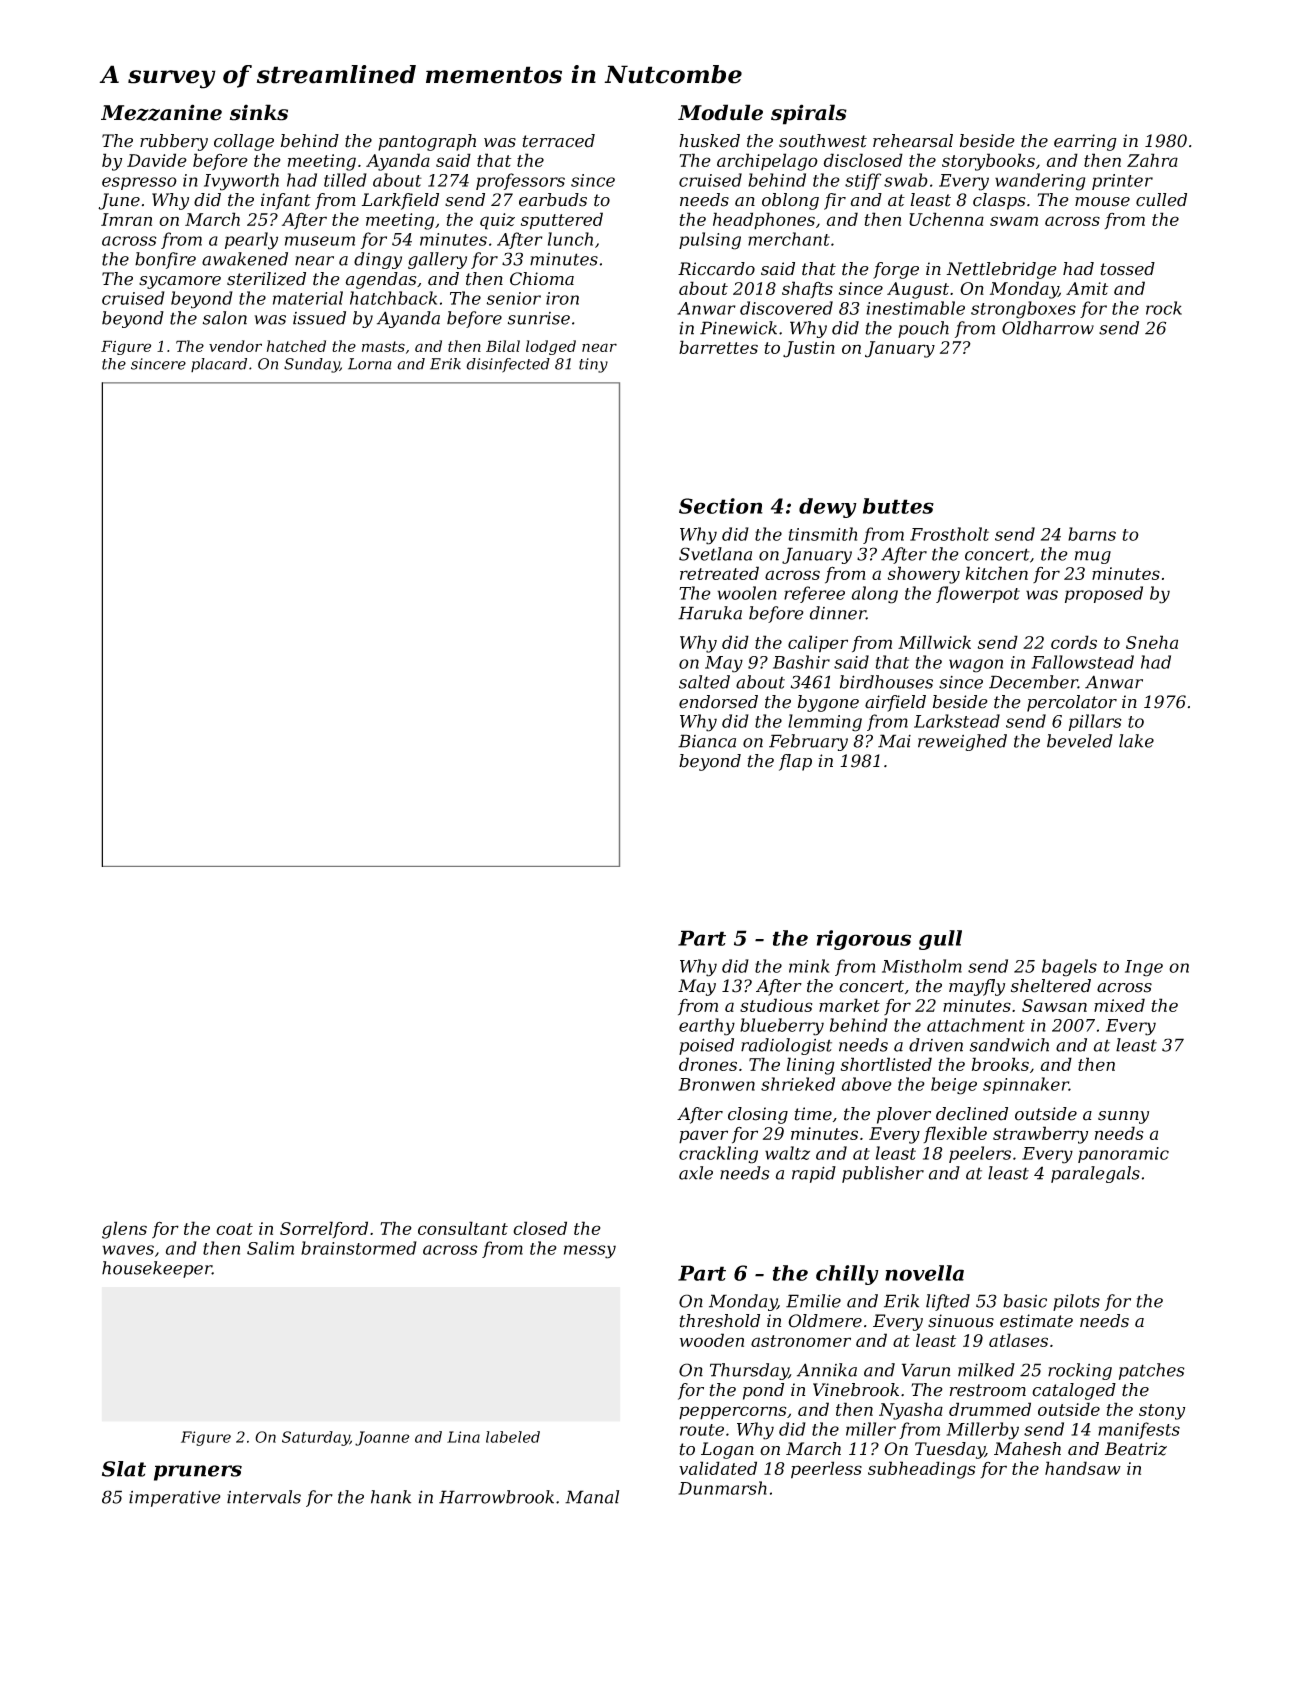  What do you see at coordinates (165, 260) in the page?
I see `bonfire` at bounding box center [165, 260].
